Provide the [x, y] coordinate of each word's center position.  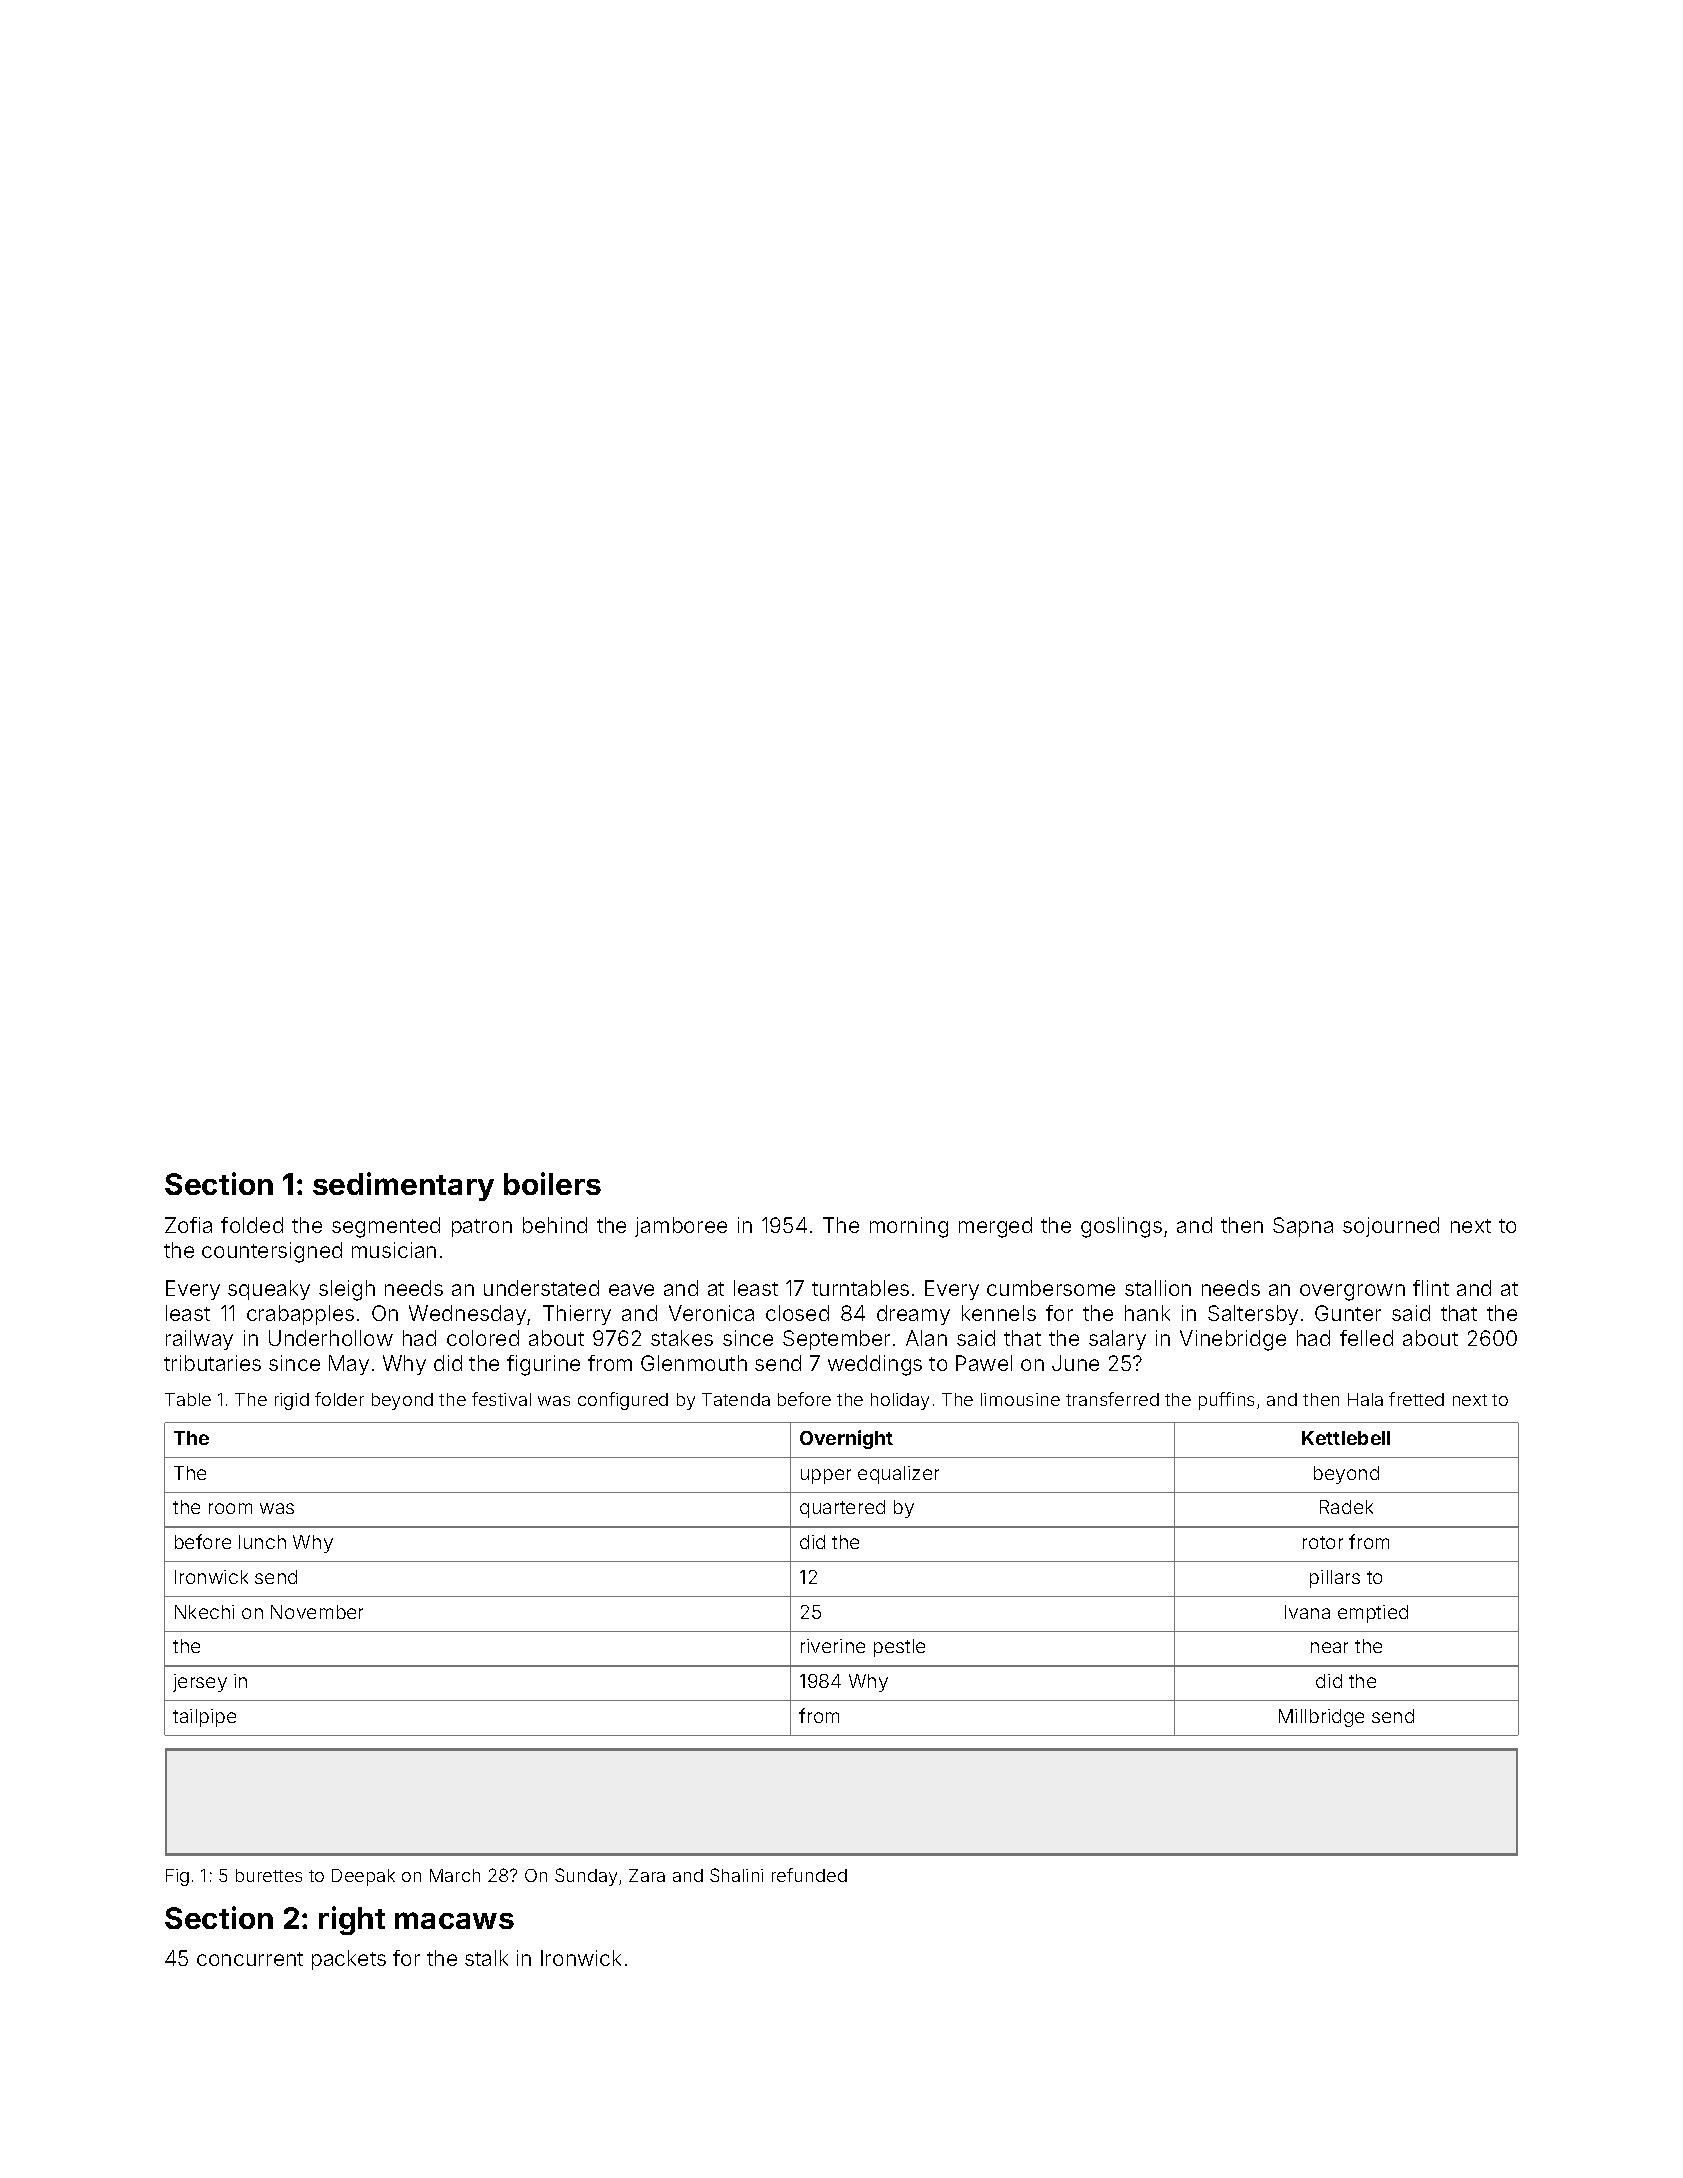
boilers [552, 1183]
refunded [809, 1875]
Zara [647, 1875]
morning [909, 1227]
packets [349, 1960]
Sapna [1303, 1227]
